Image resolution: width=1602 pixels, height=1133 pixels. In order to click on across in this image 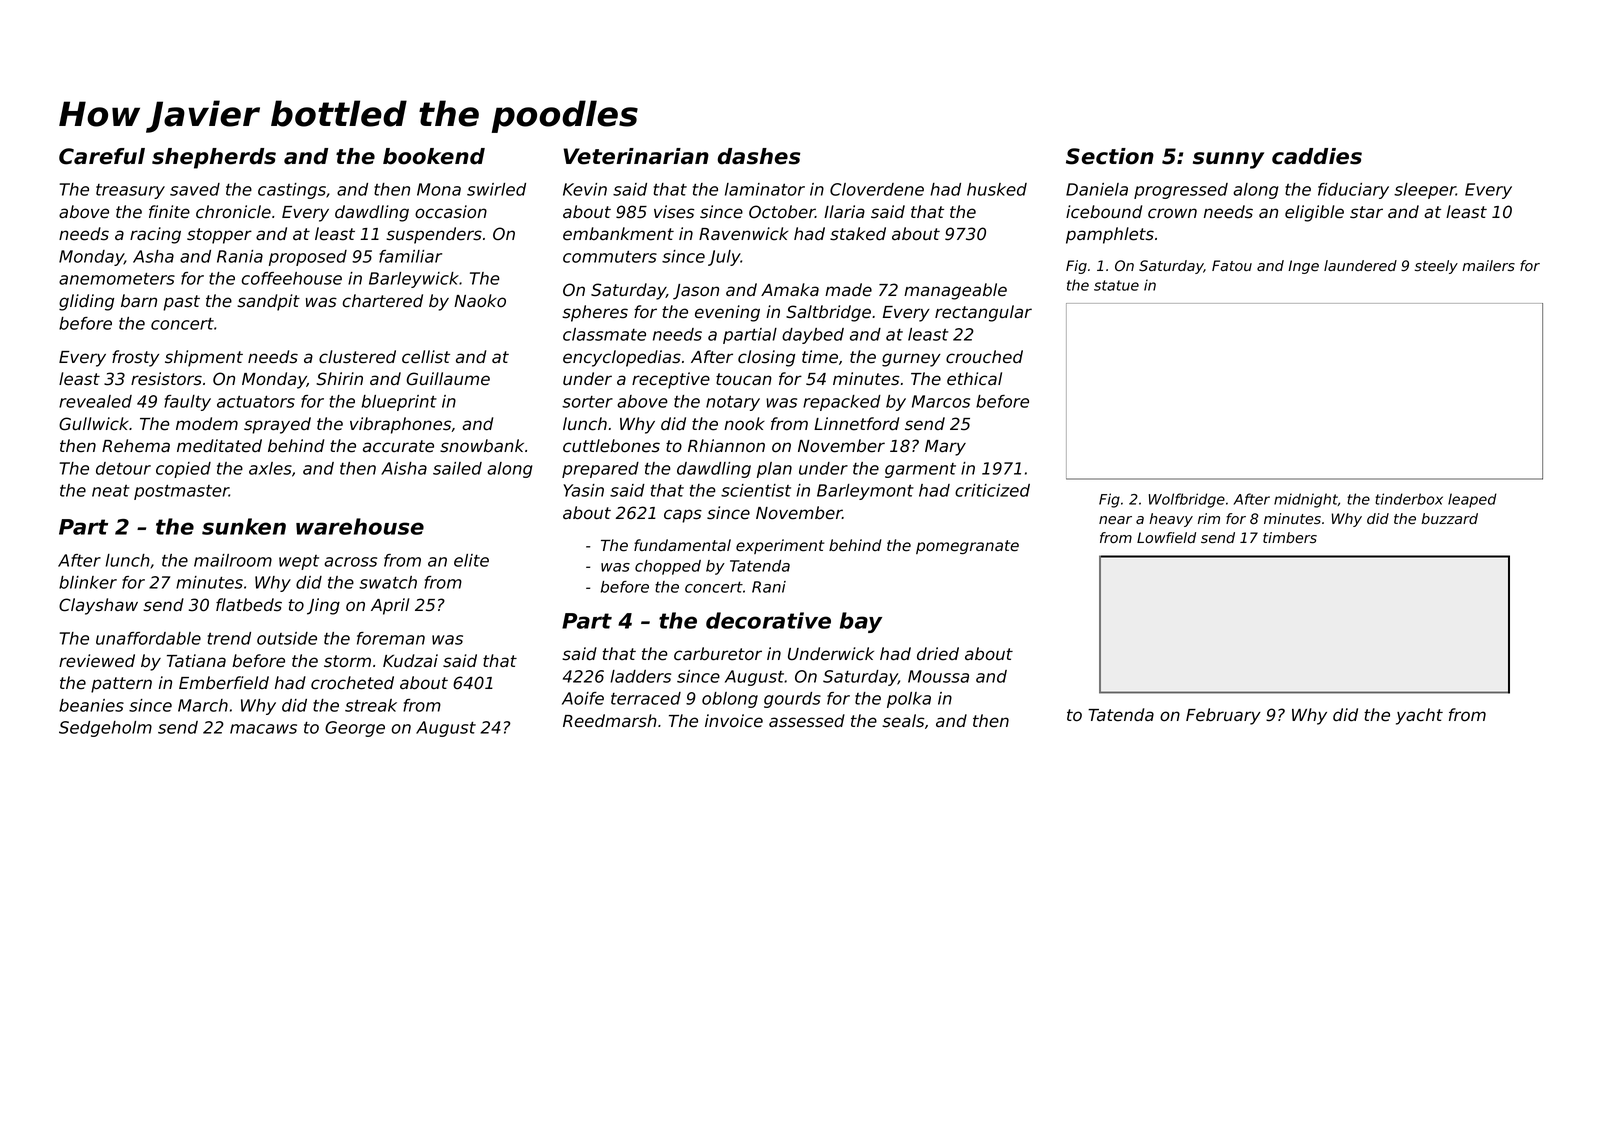, I will do `click(350, 562)`.
